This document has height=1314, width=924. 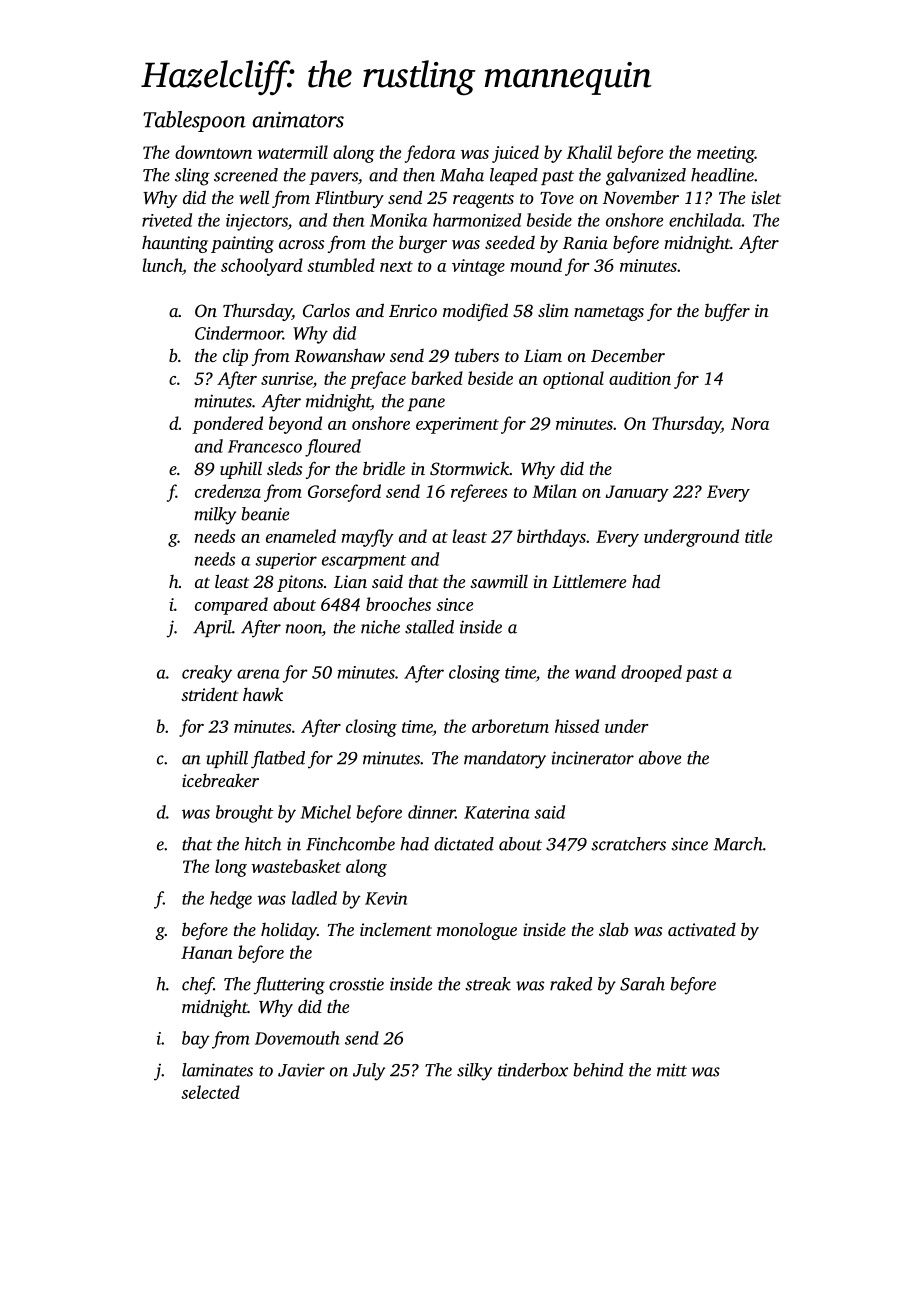 What do you see at coordinates (231, 606) in the document?
I see `compared` at bounding box center [231, 606].
